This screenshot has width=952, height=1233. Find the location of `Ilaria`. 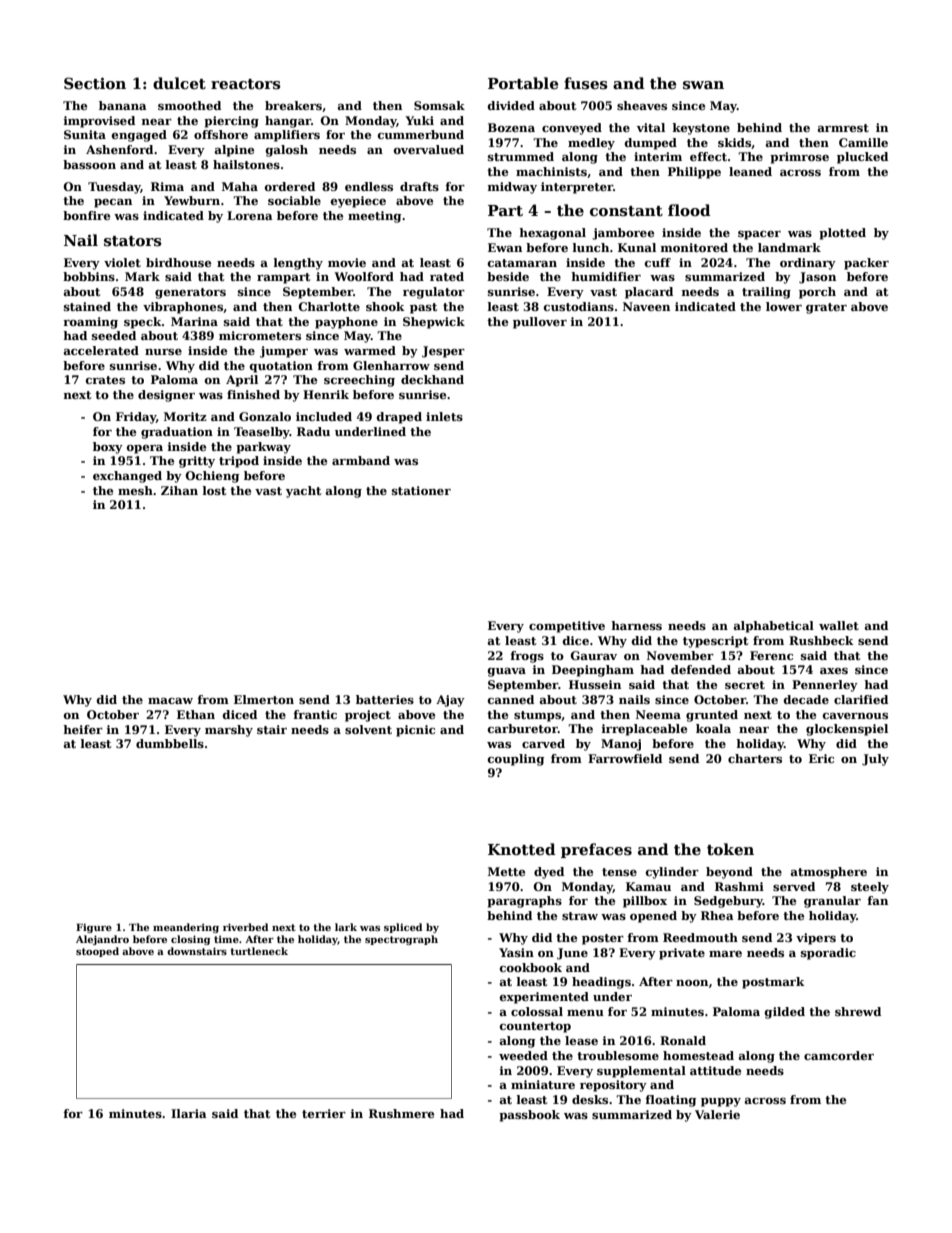

Ilaria is located at coordinates (189, 1113).
